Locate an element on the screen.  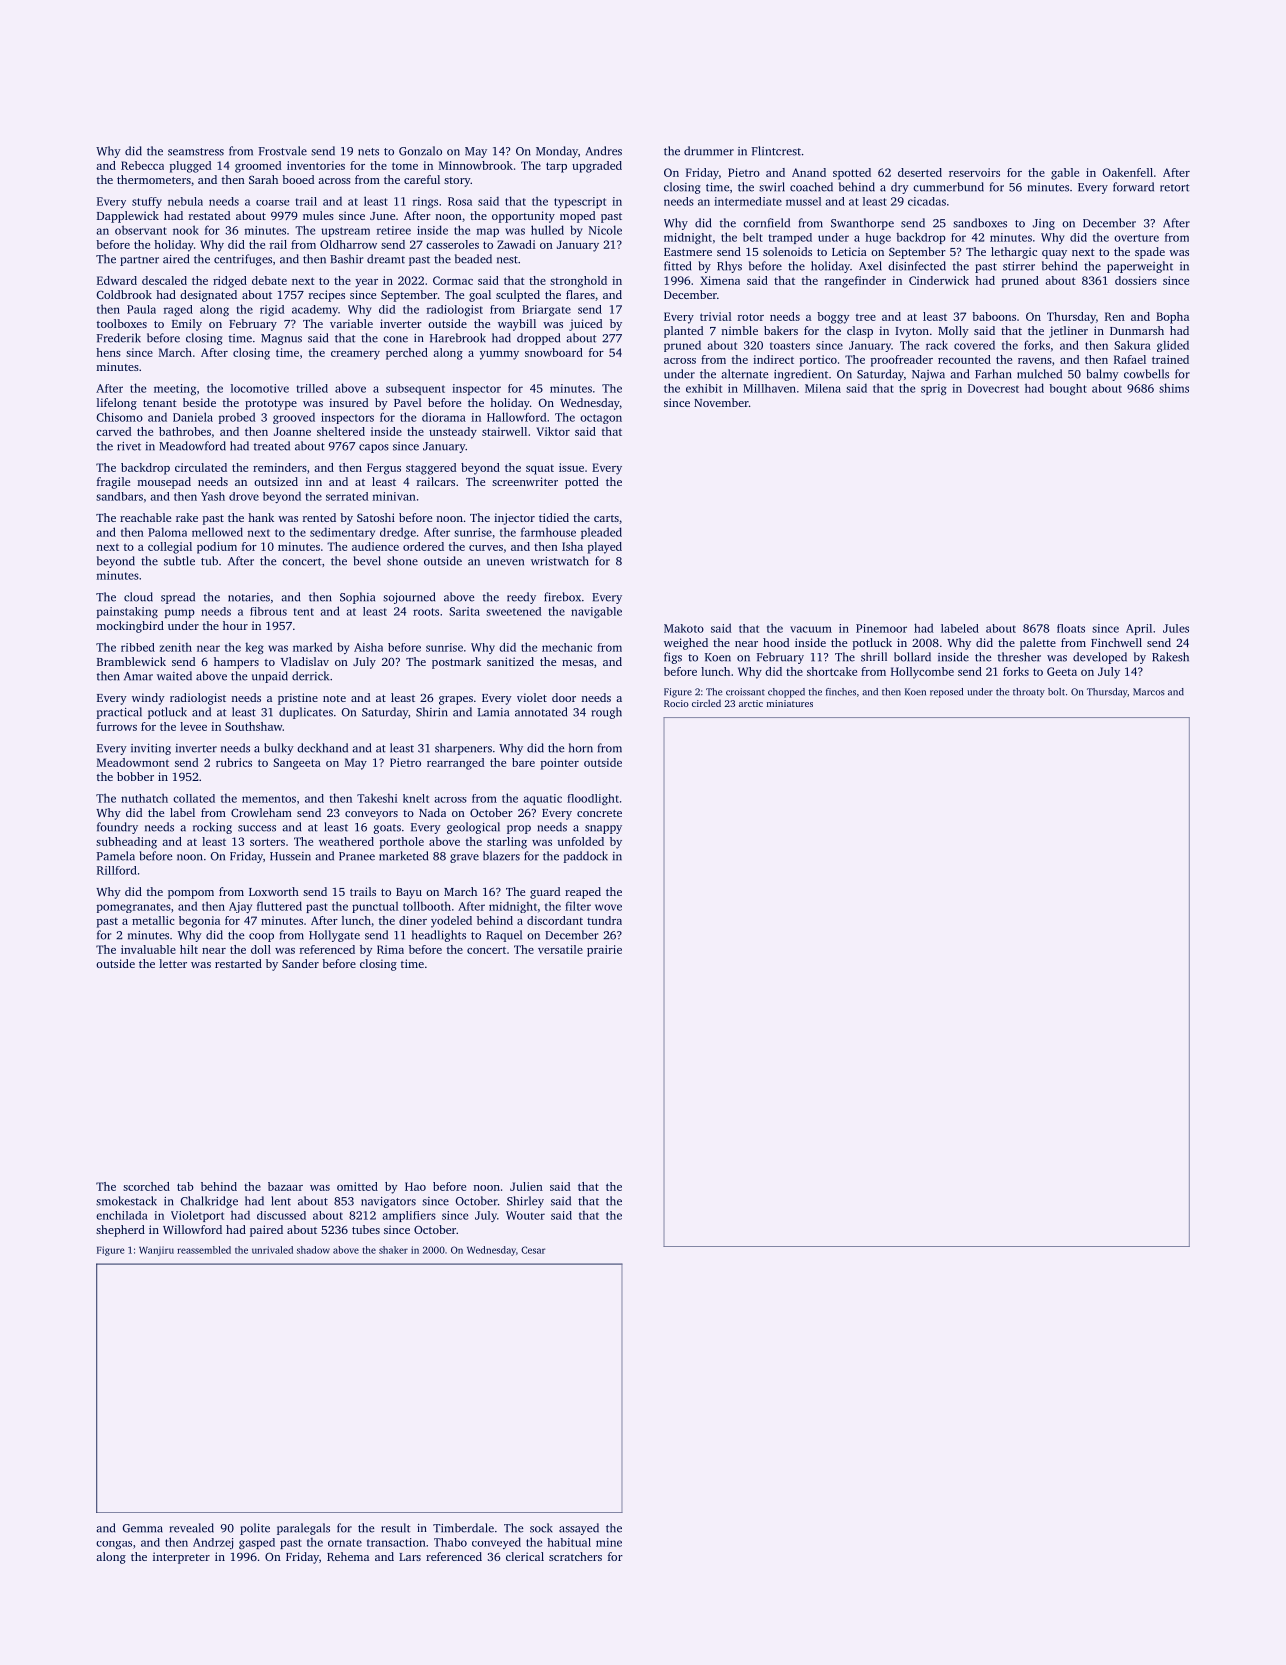
Meadowmont is located at coordinates (133, 762).
